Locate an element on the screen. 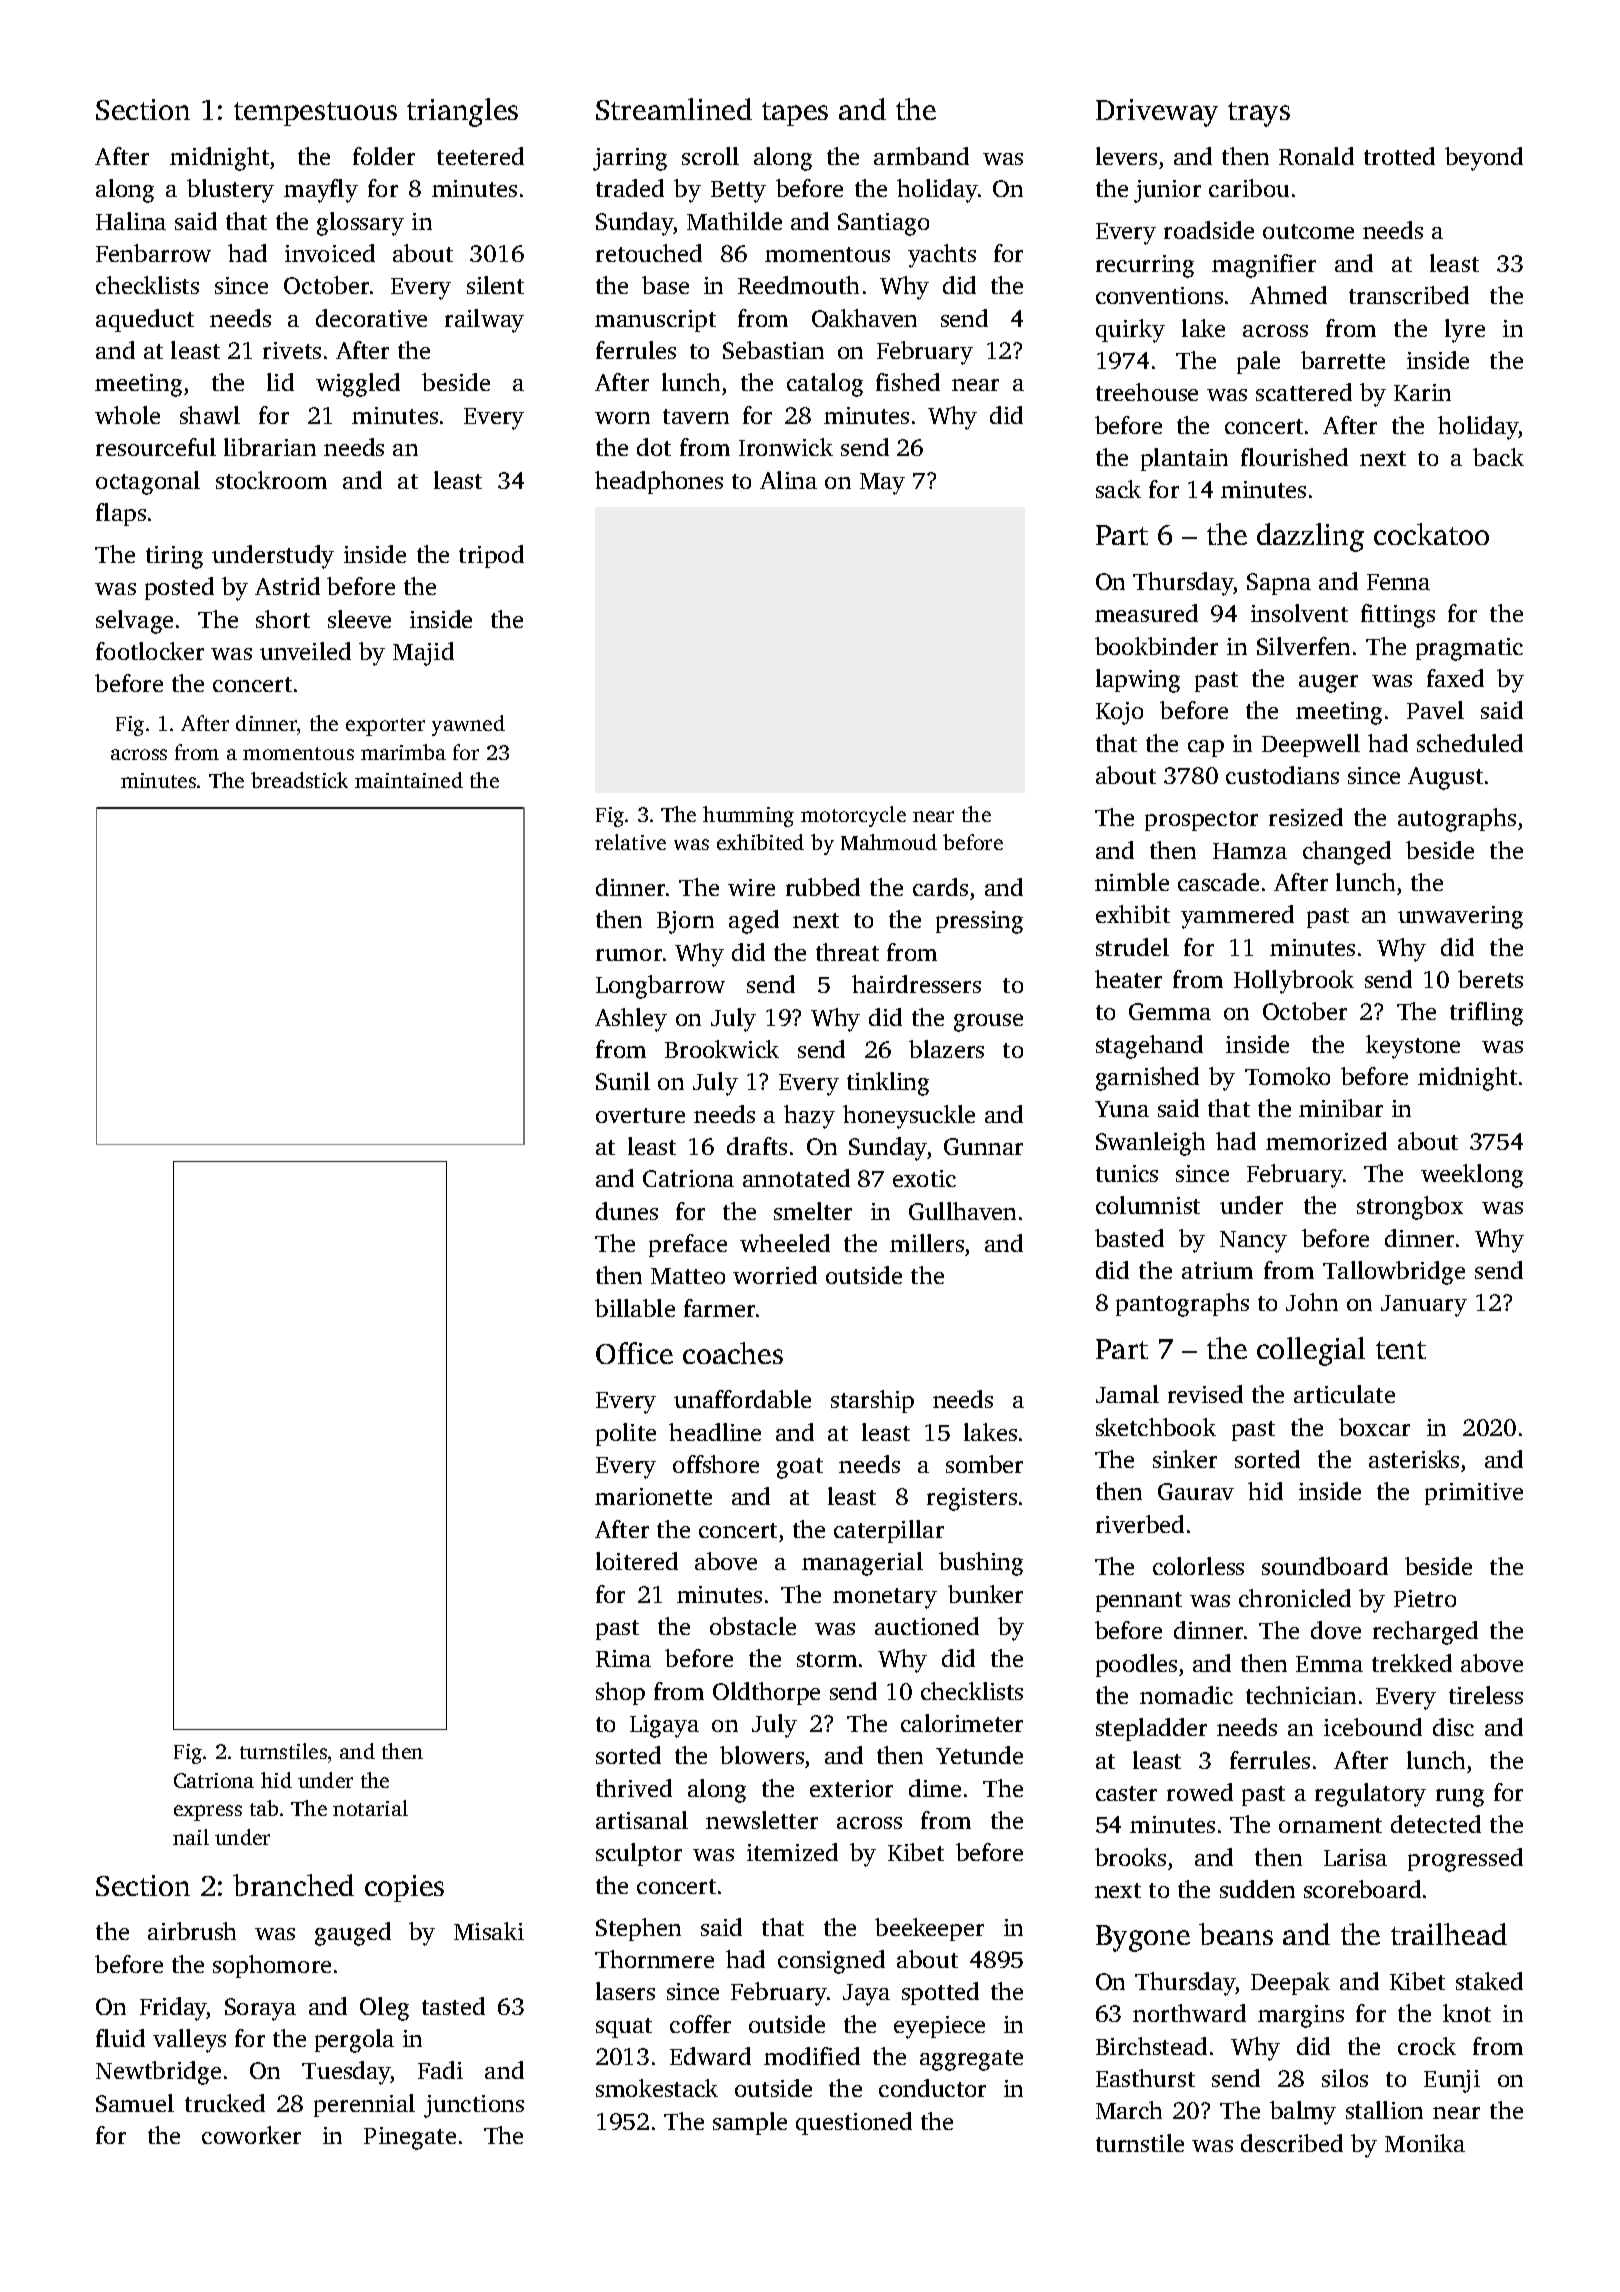 The height and width of the screenshot is (2292, 1620). Gunnar is located at coordinates (983, 1146).
